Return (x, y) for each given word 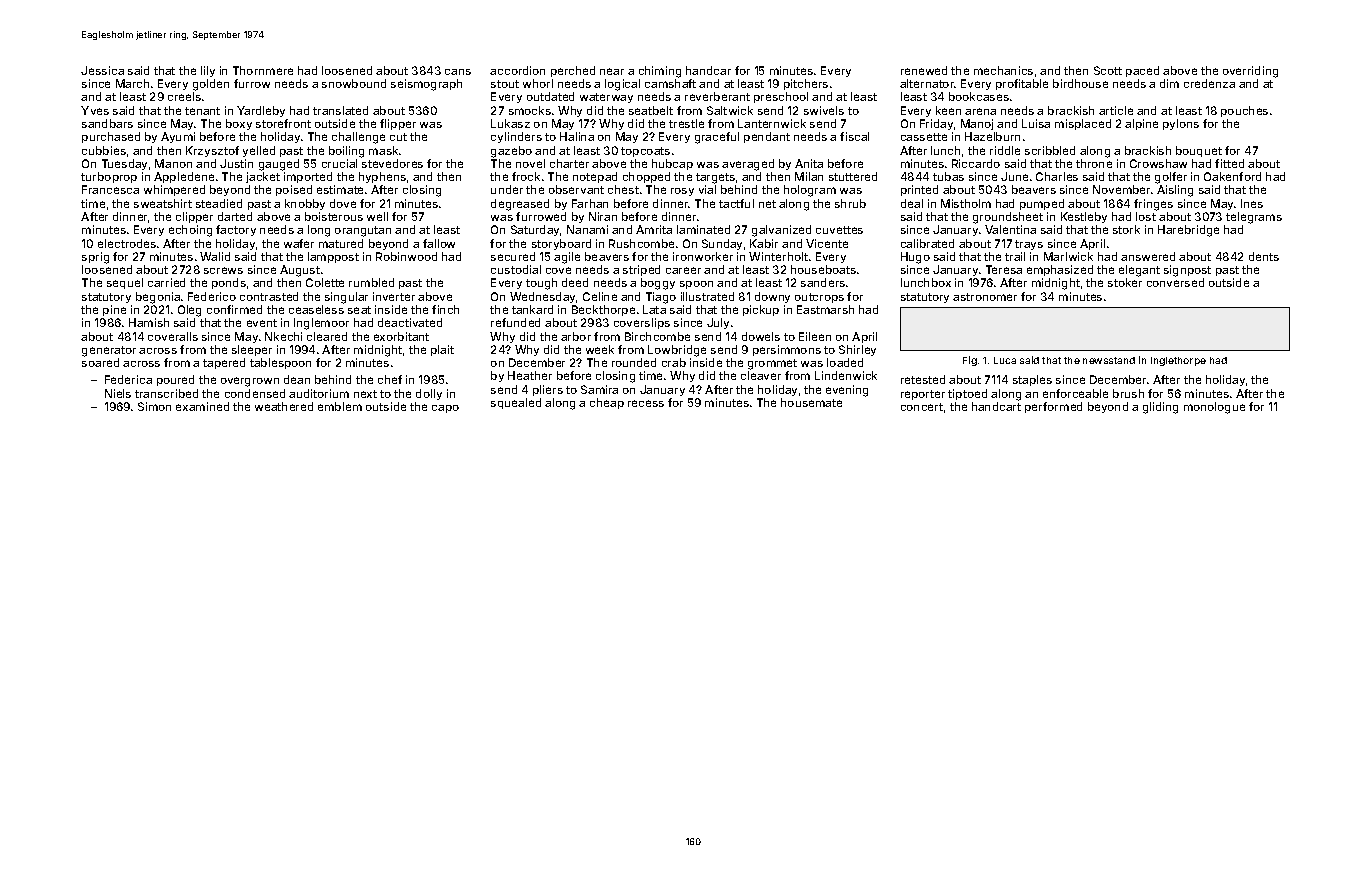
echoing (190, 231)
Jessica (102, 70)
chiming (660, 72)
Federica (128, 379)
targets (715, 178)
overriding (1250, 72)
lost (1146, 216)
